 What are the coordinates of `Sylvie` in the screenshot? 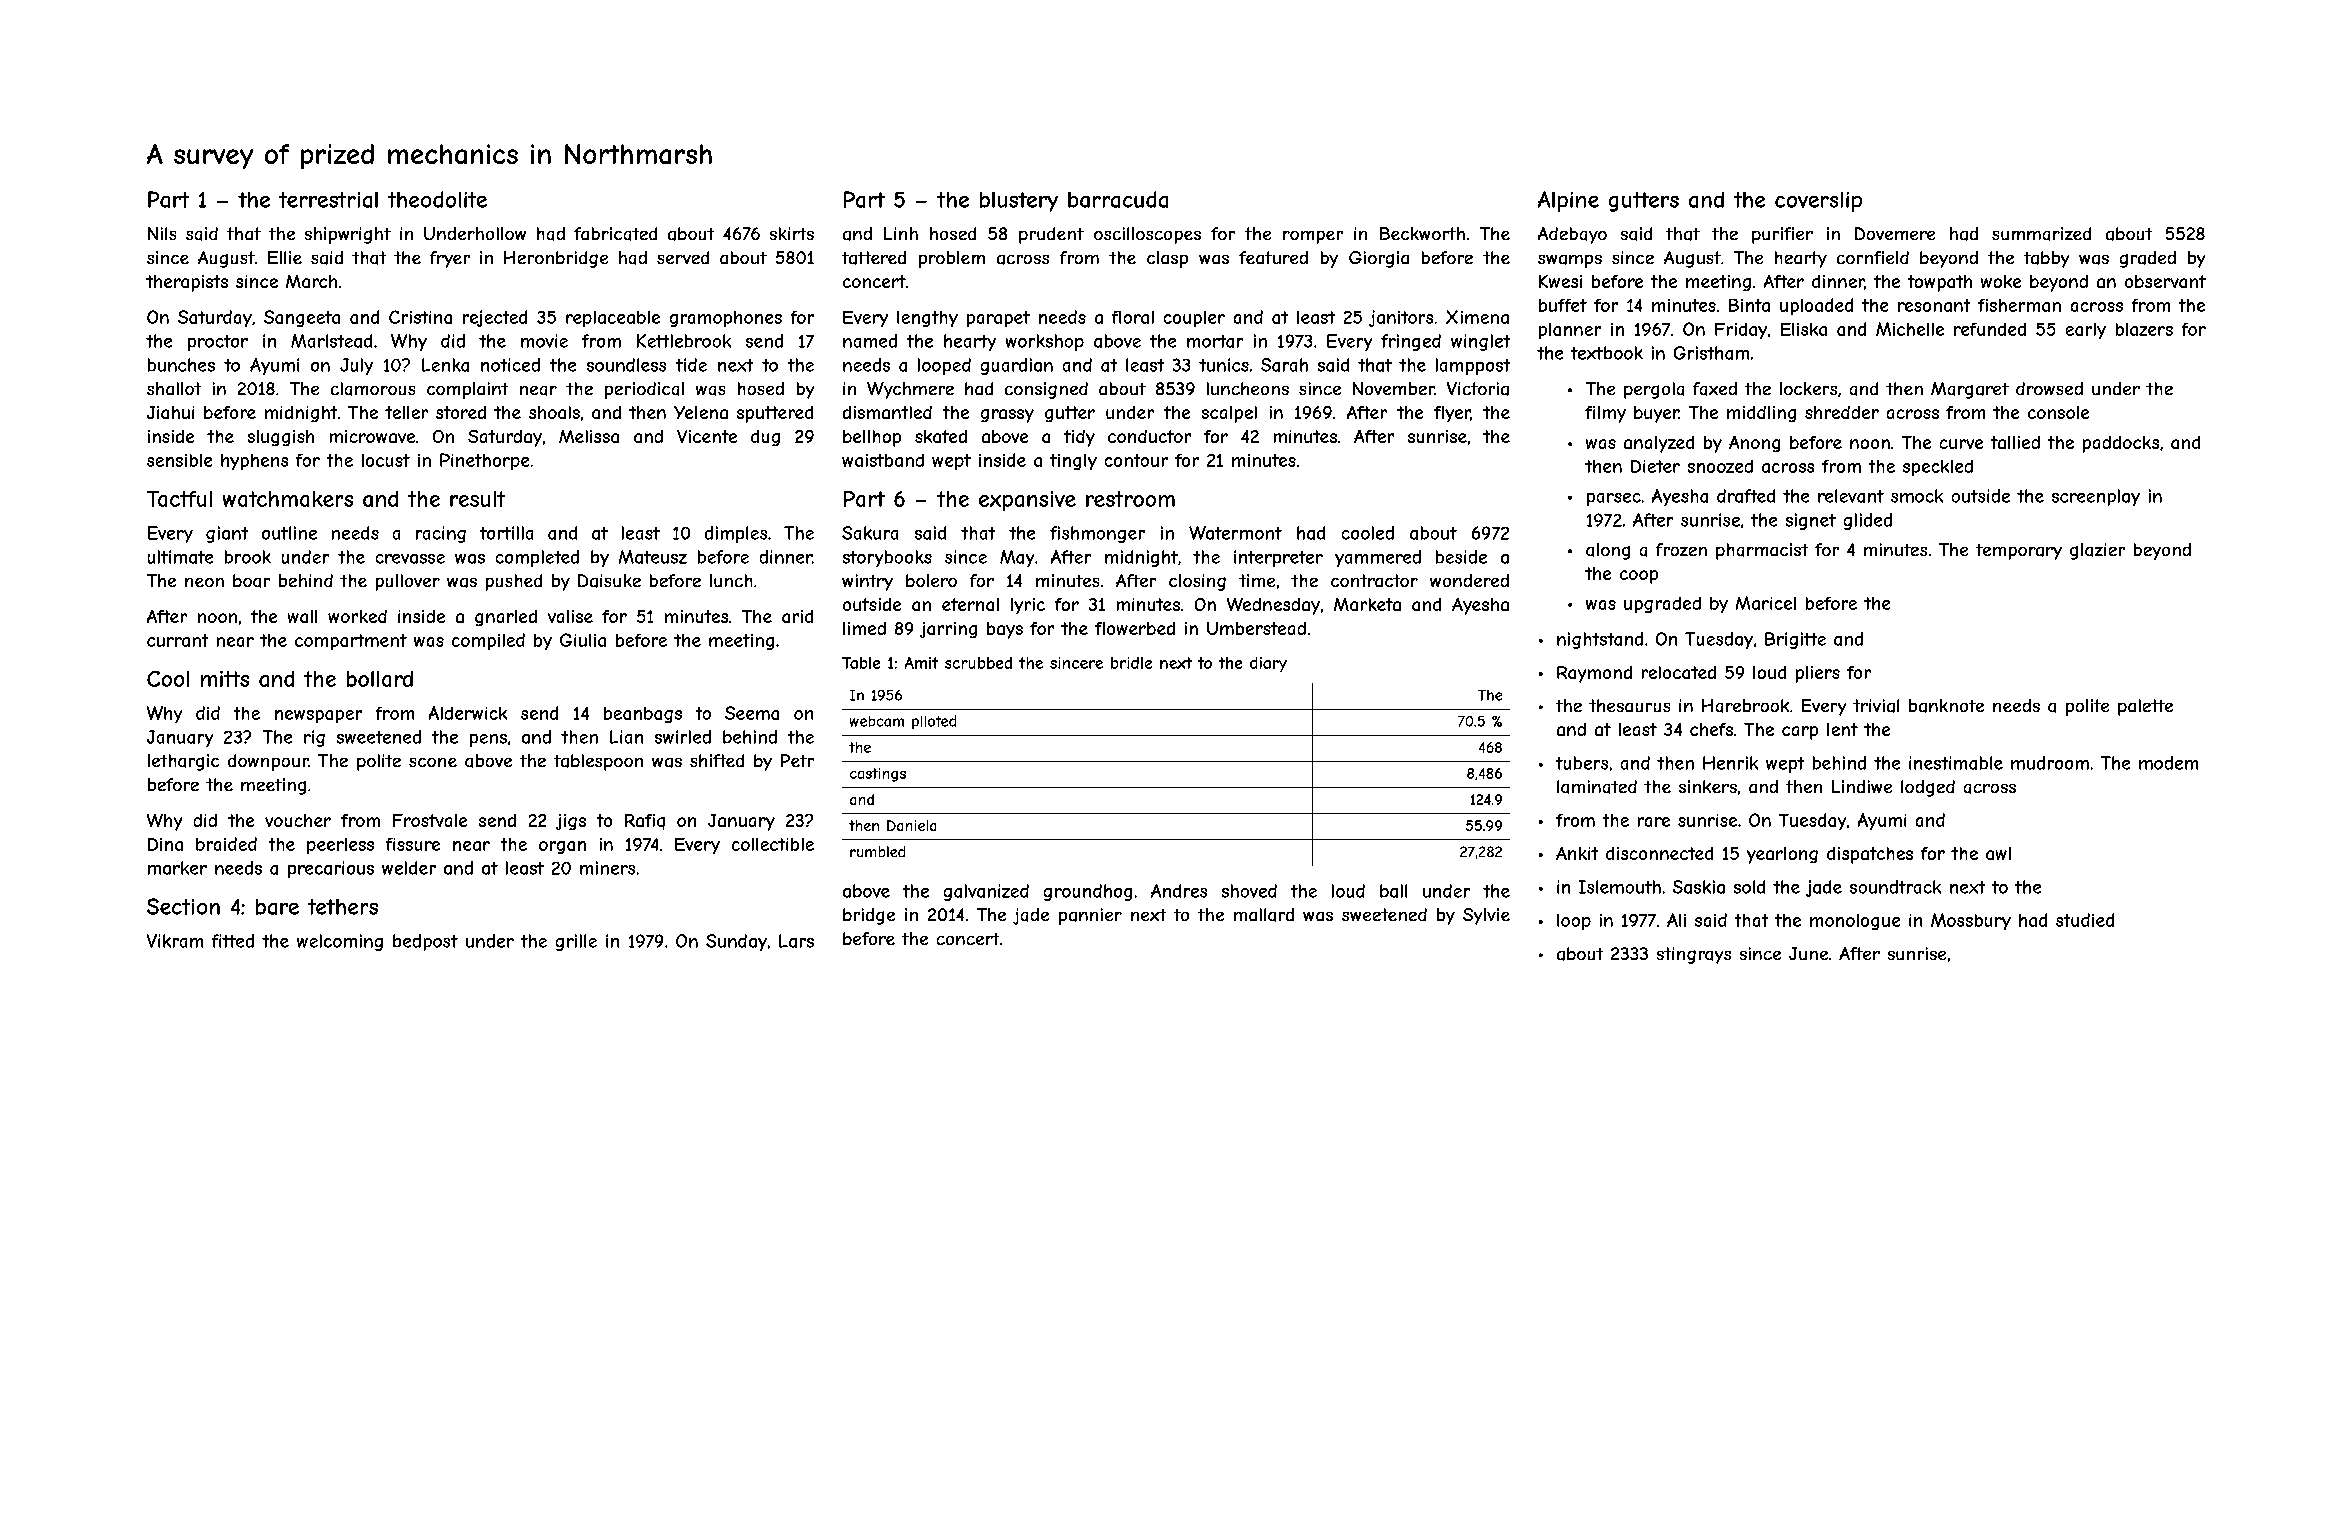 It's located at (1486, 916).
